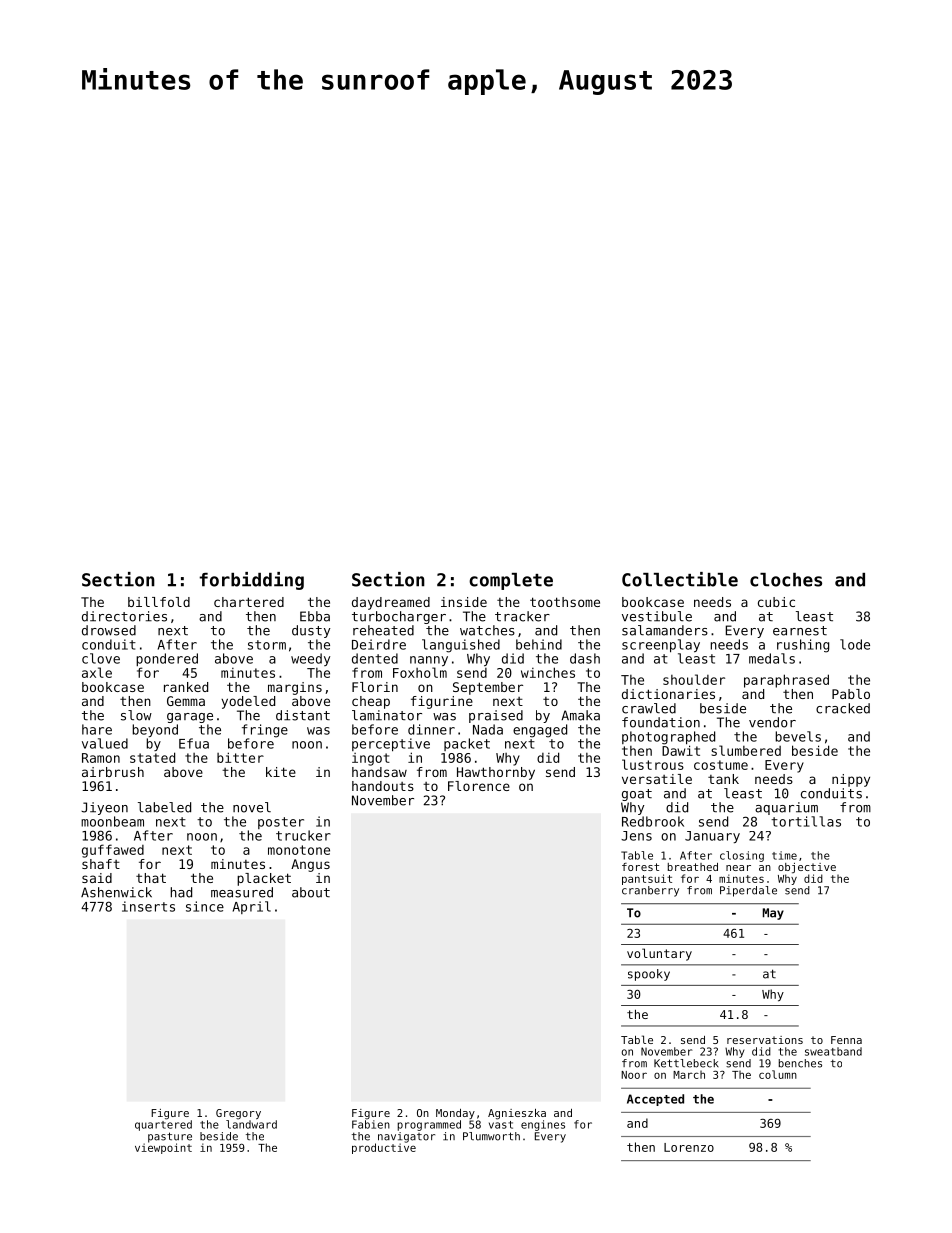 This document has height=1233, width=952. I want to click on daydreamed, so click(391, 603).
